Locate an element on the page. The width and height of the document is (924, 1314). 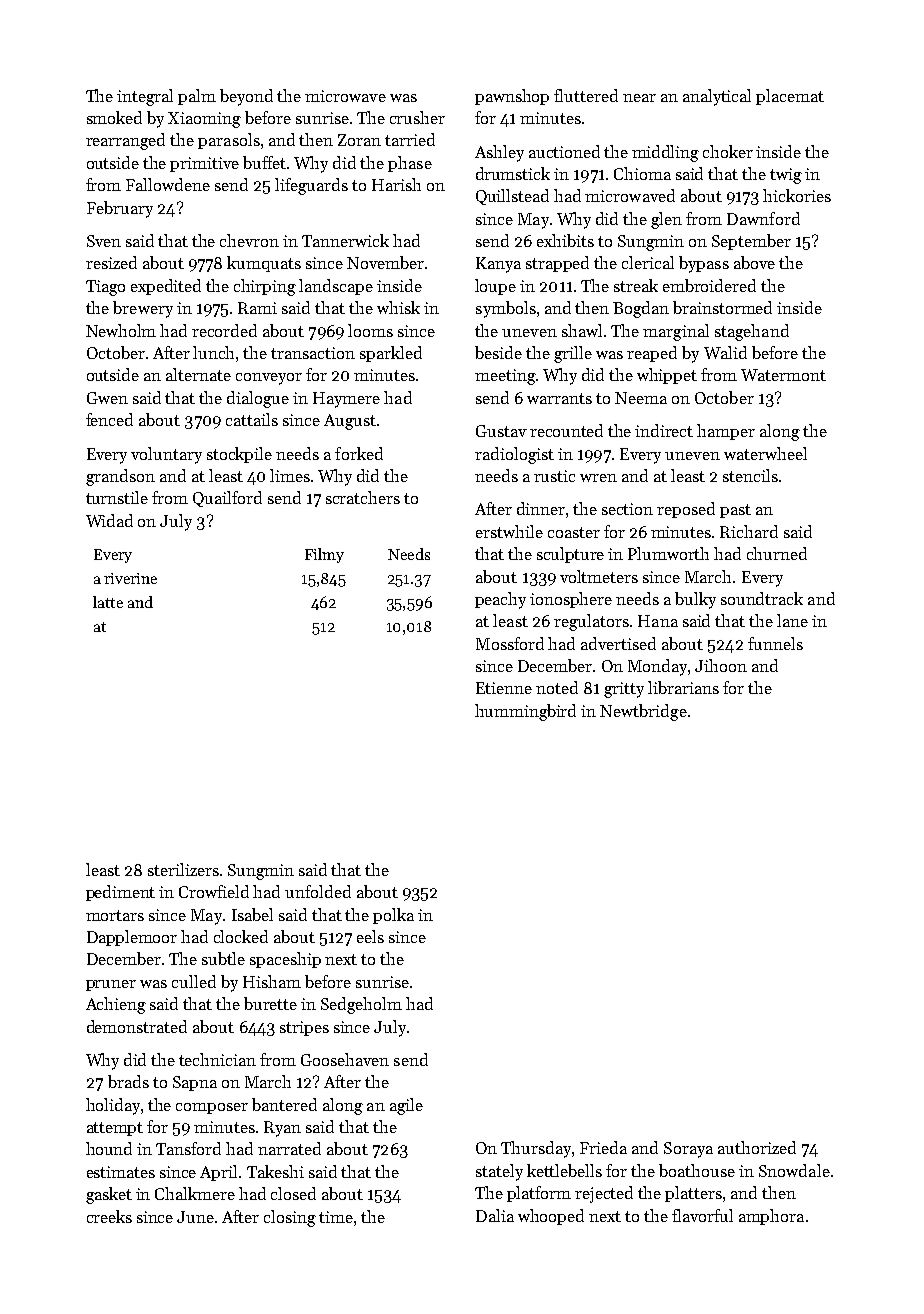
hickories is located at coordinates (797, 195).
